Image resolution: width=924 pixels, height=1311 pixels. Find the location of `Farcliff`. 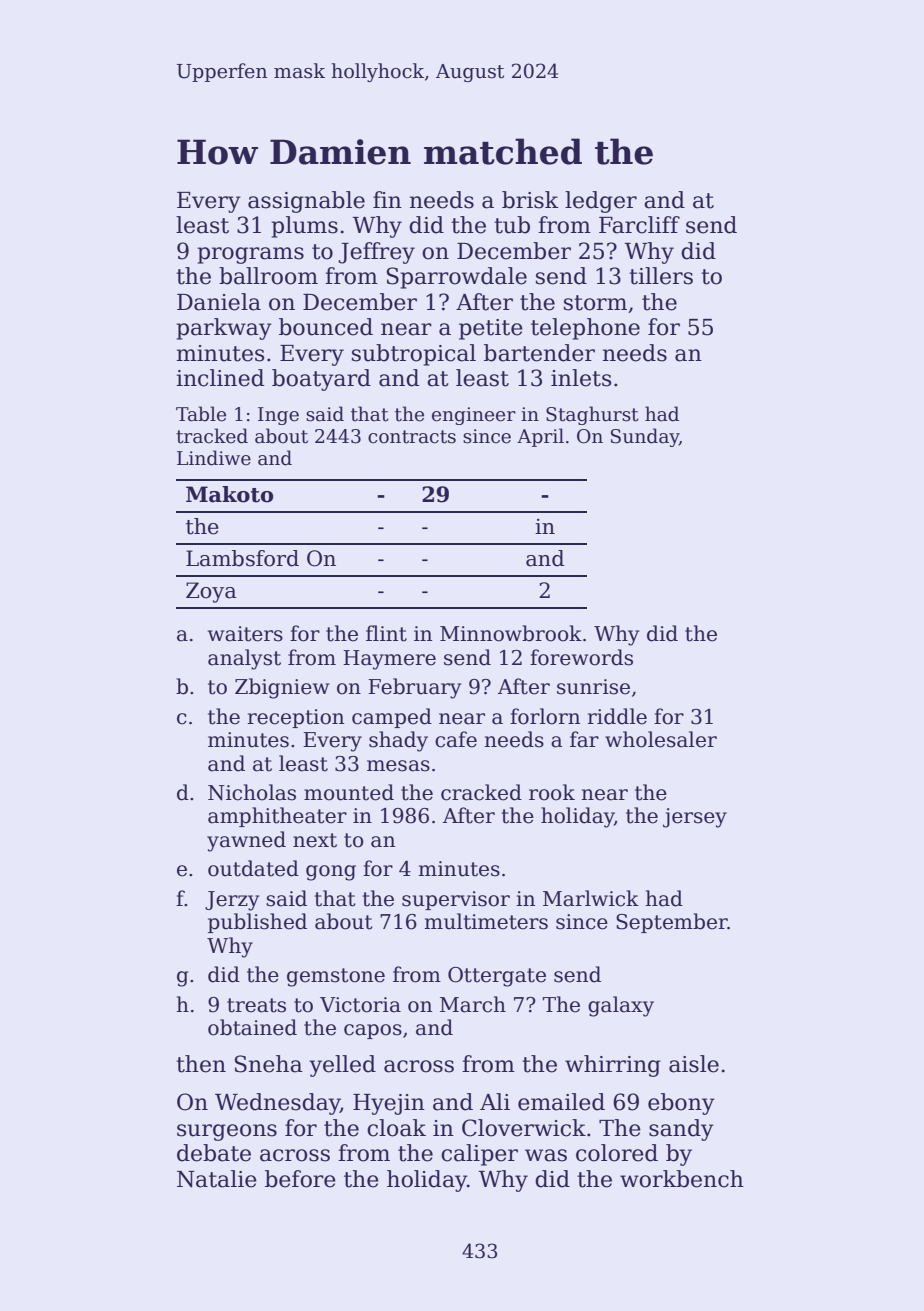

Farcliff is located at coordinates (639, 225).
